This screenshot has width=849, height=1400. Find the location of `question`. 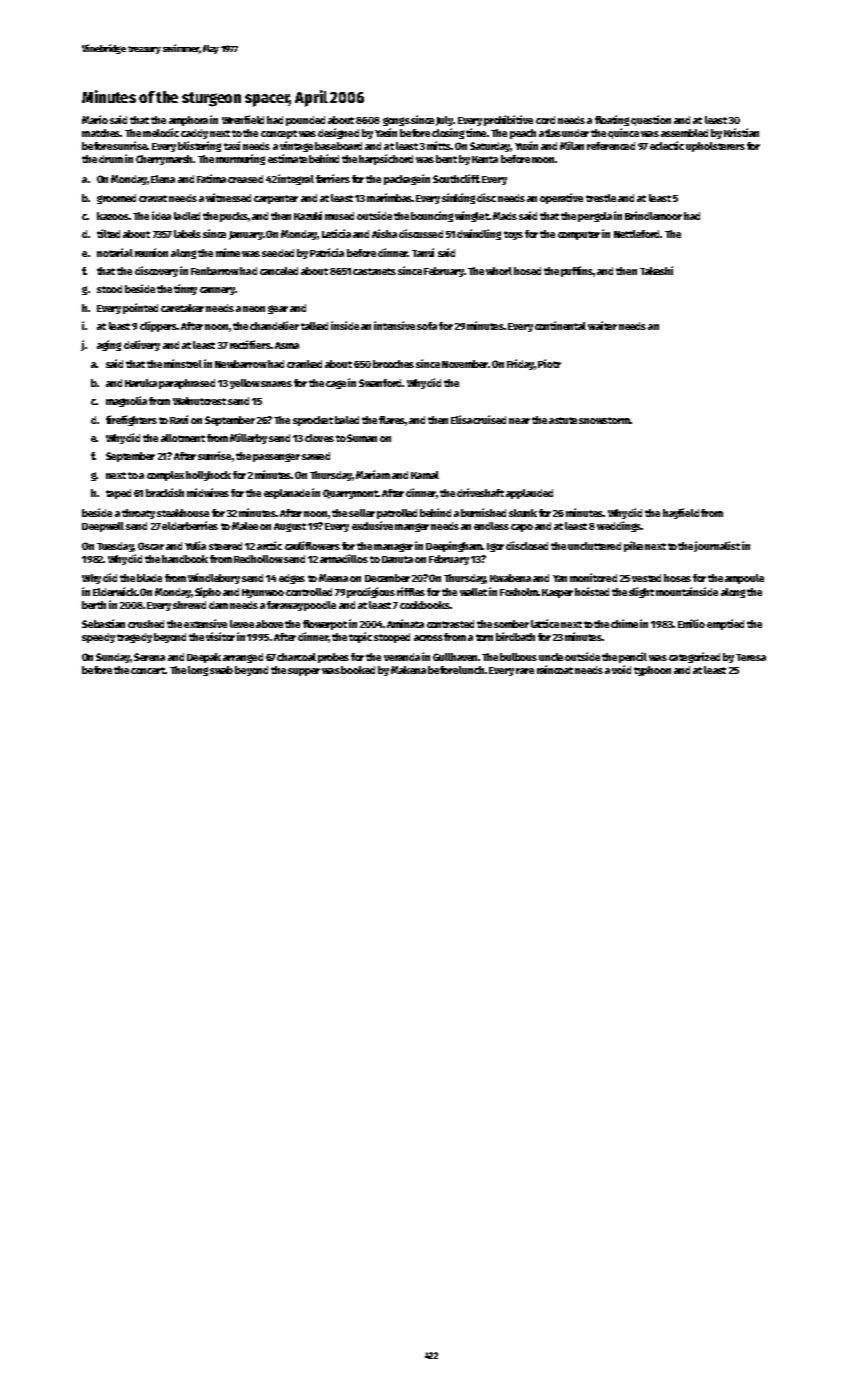

question is located at coordinates (651, 120).
